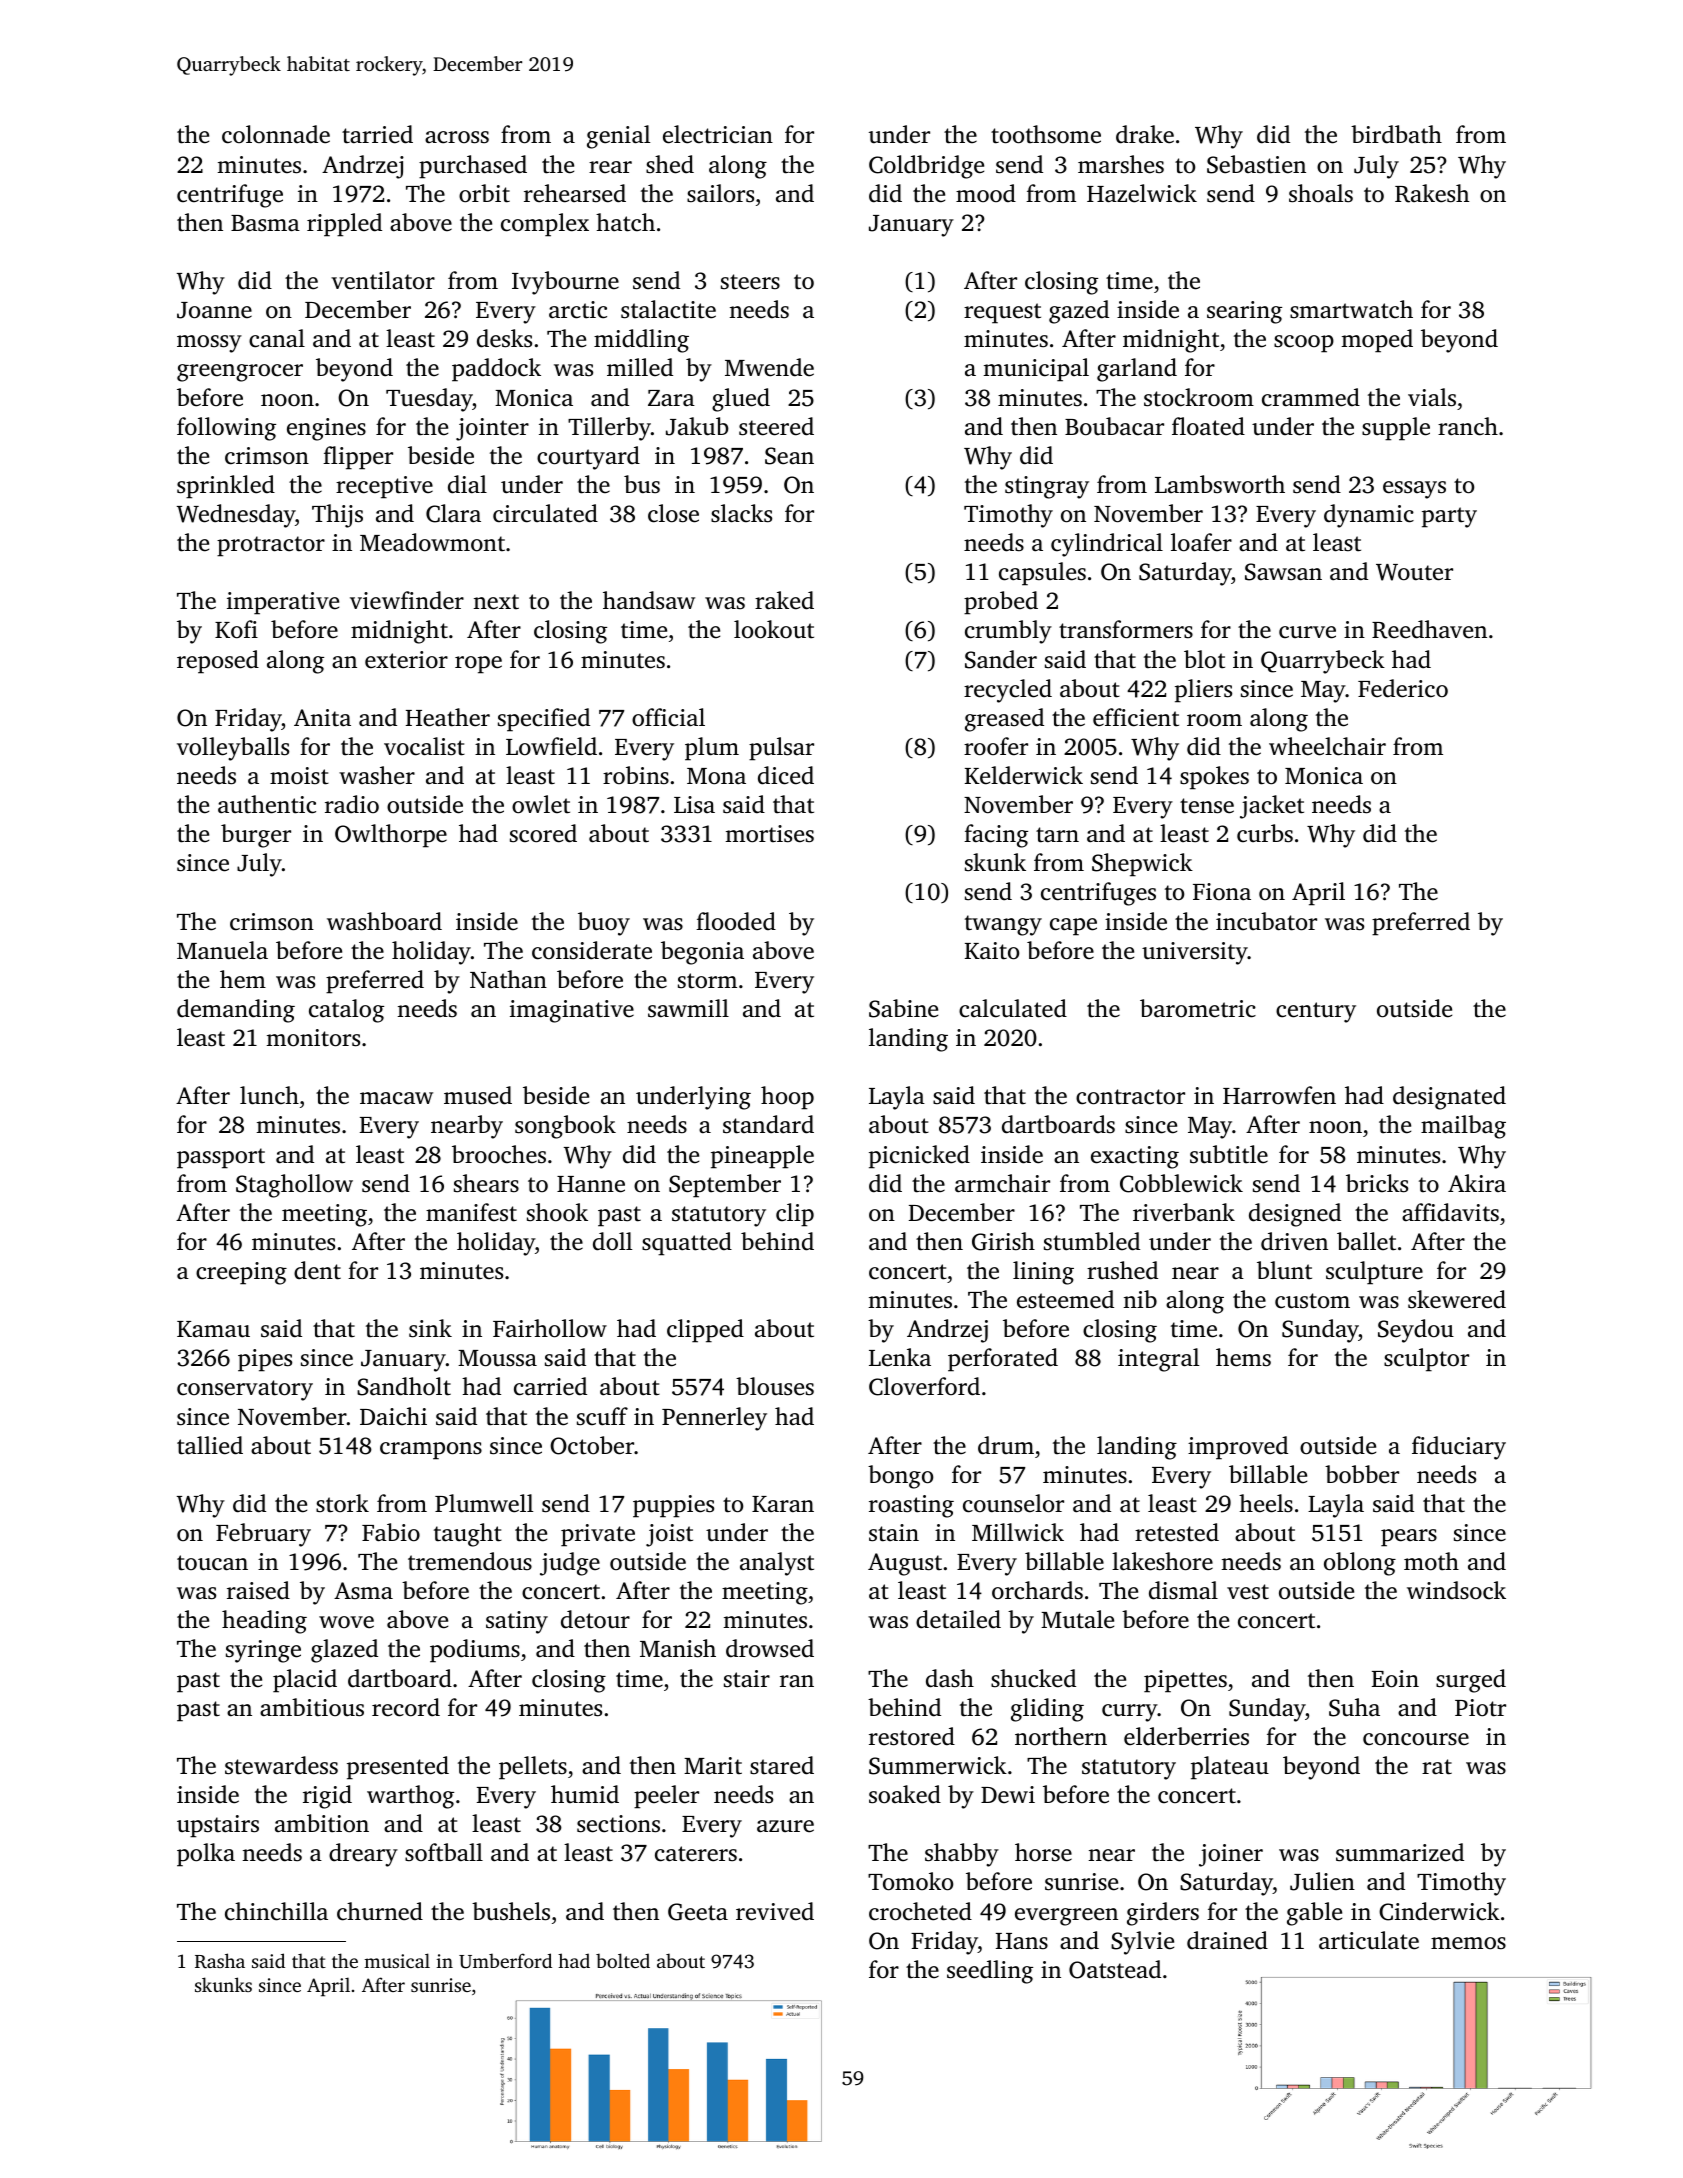 This document has width=1683, height=2178. Describe the element at coordinates (1450, 1212) in the document. I see `affidavits` at that location.
